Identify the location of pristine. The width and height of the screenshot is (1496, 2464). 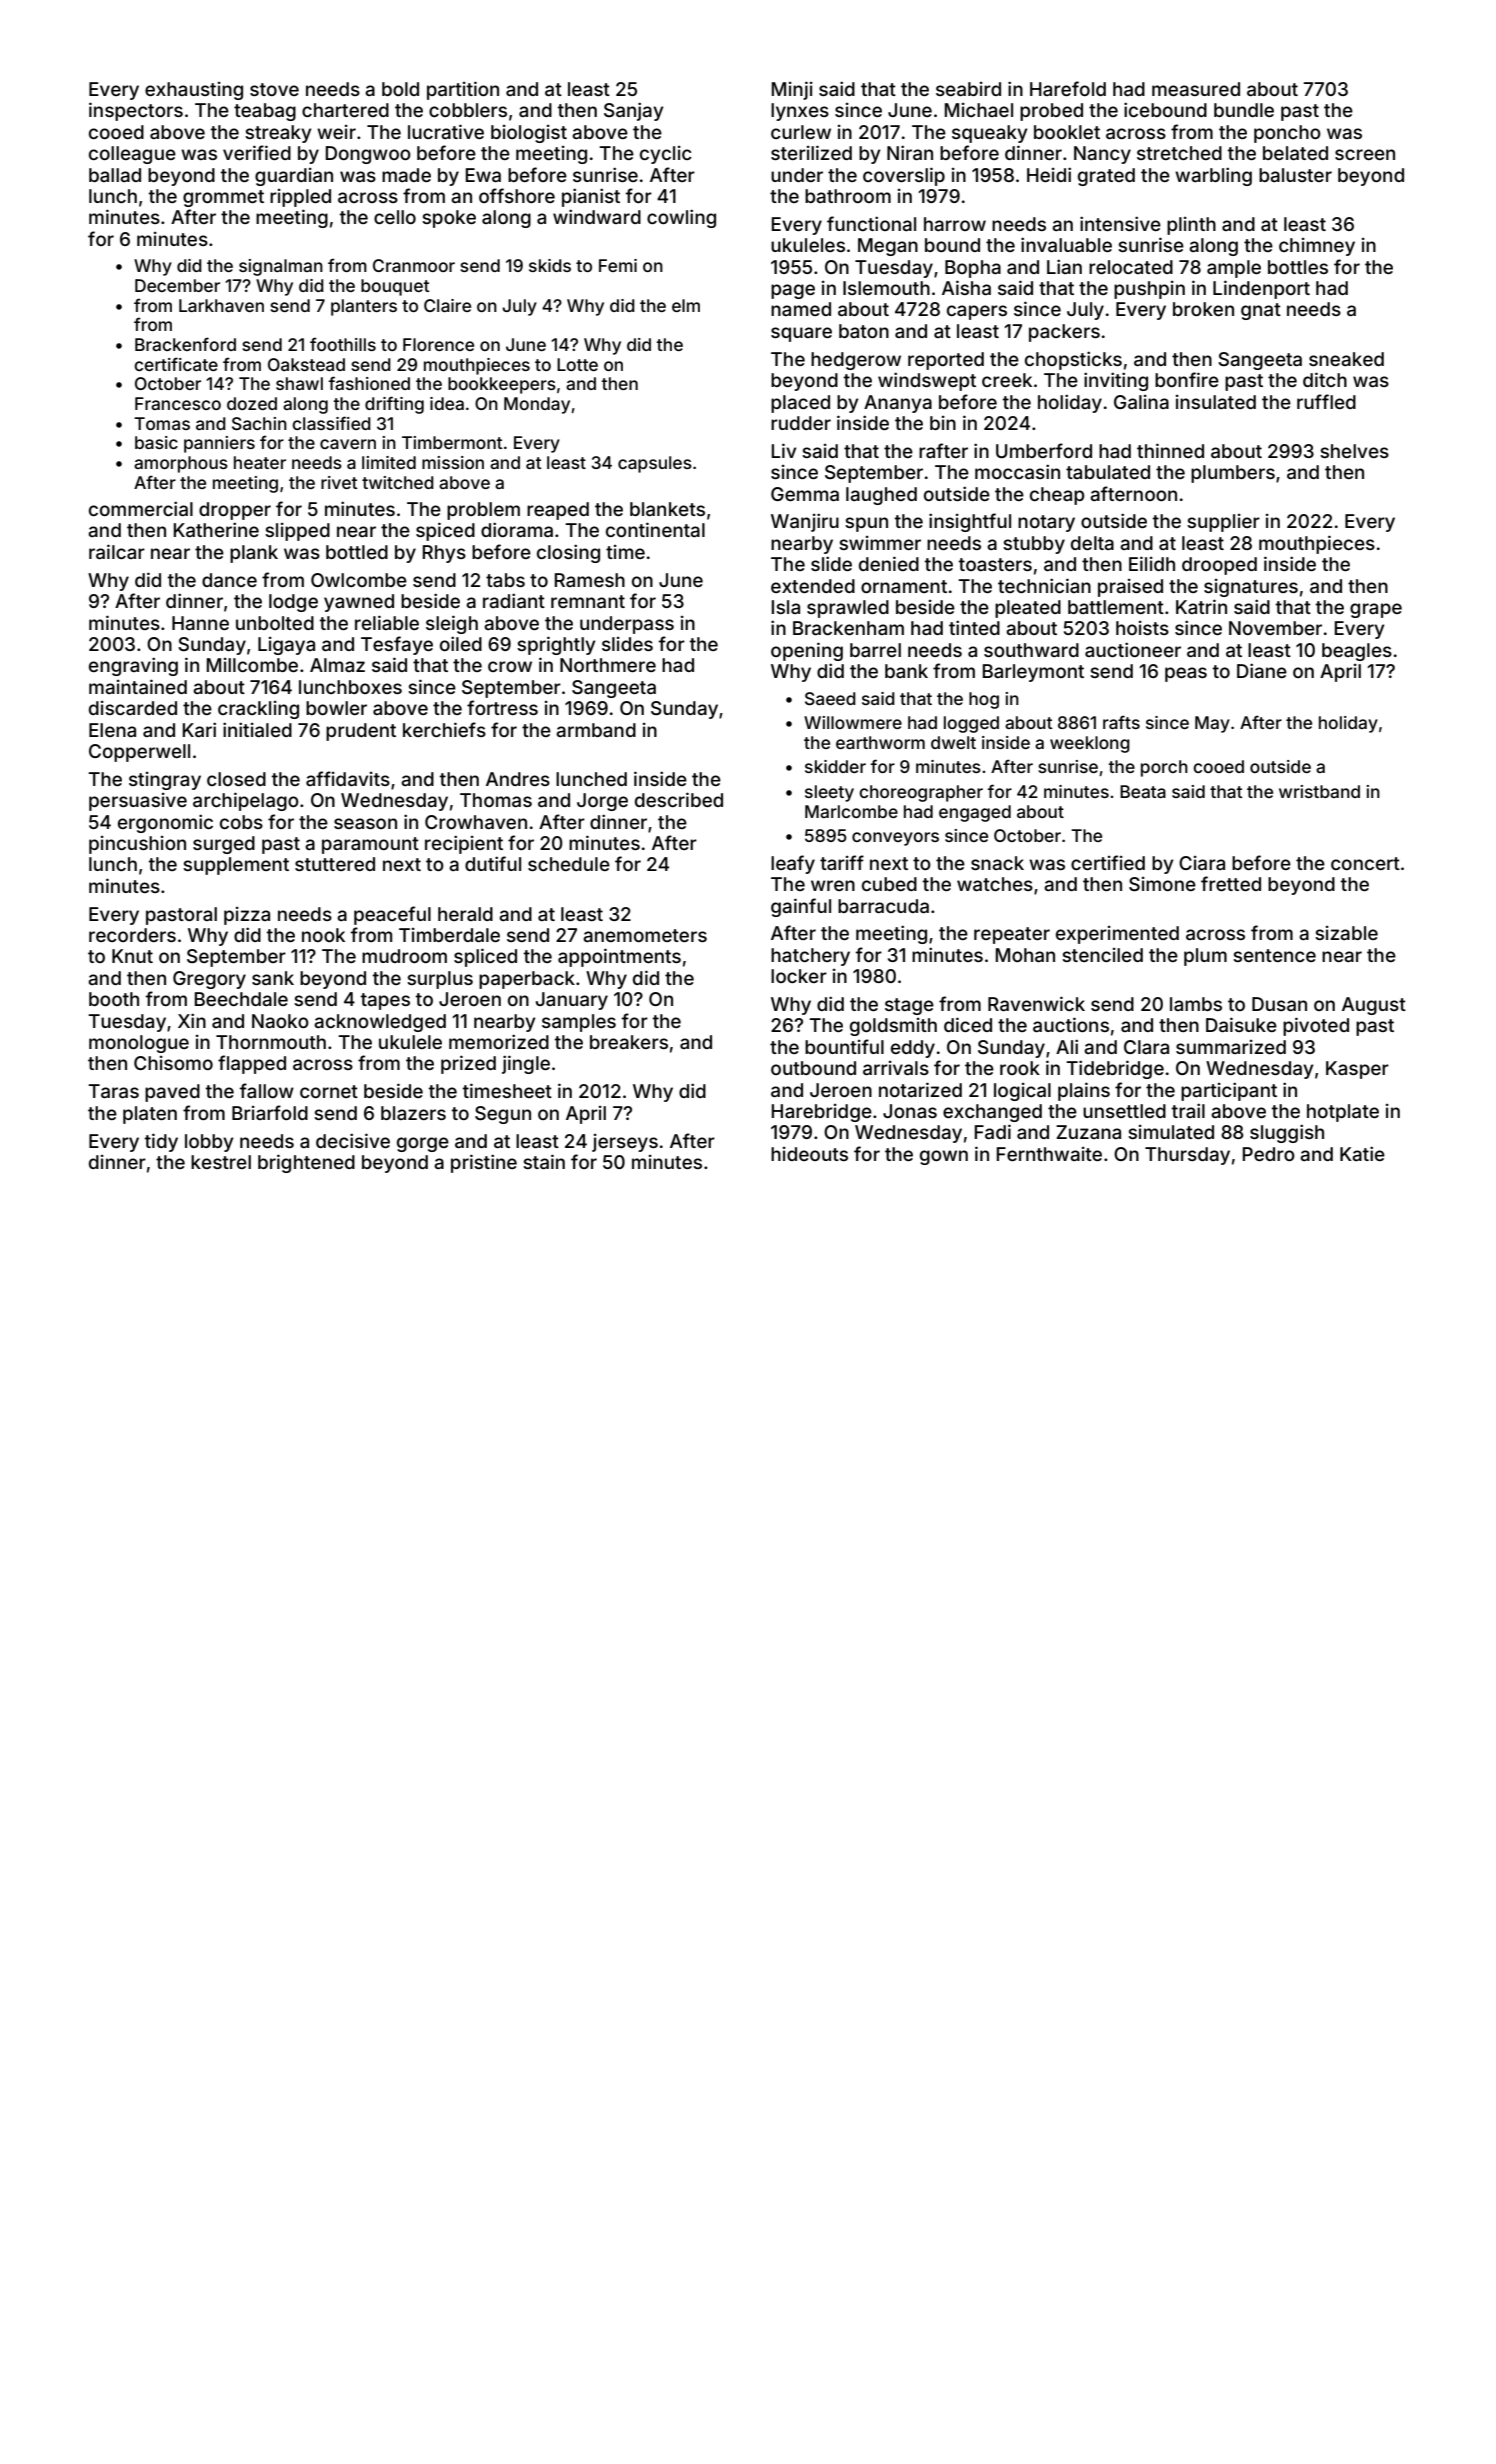
(484, 1163).
